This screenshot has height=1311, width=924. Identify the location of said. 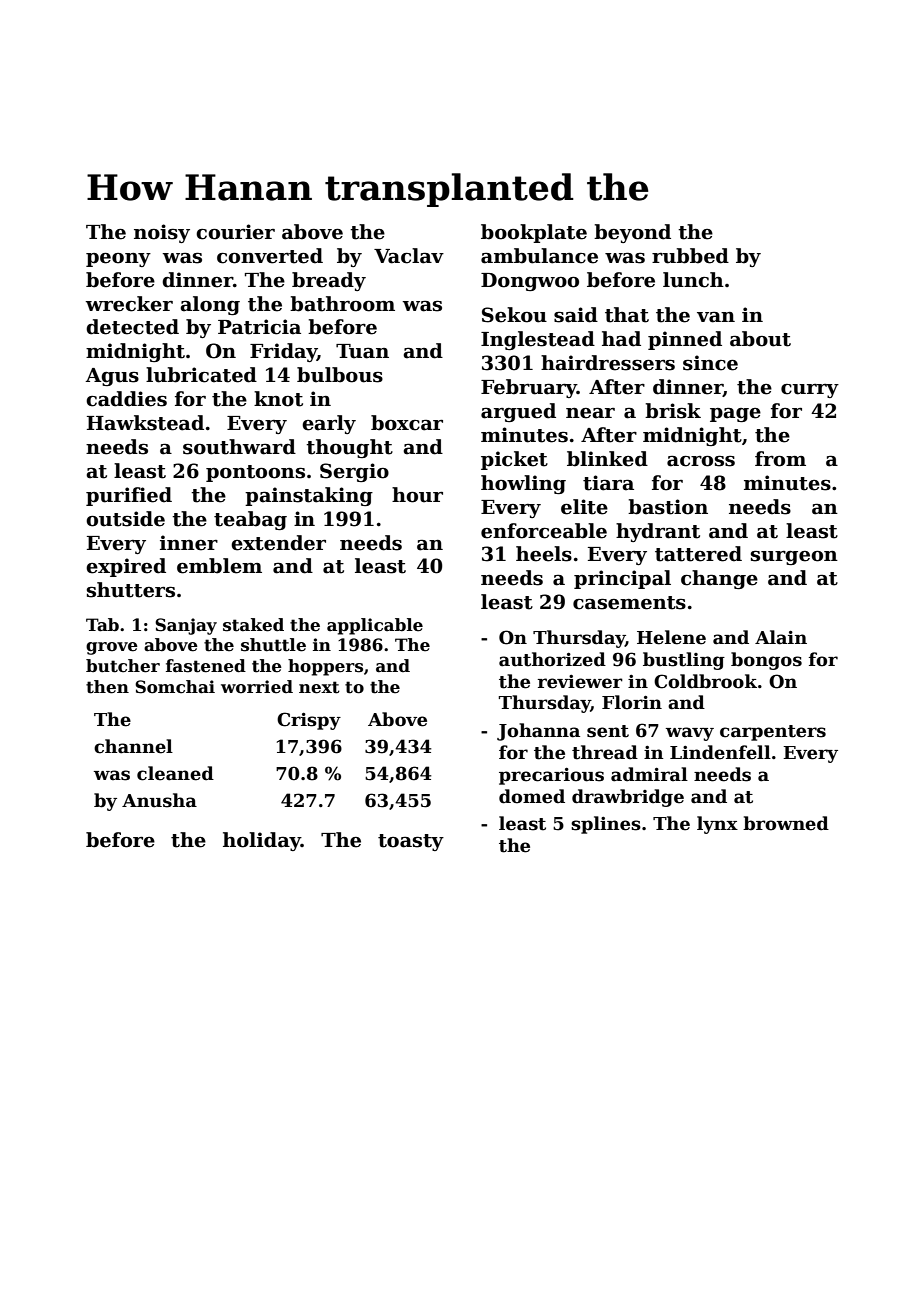
(576, 315).
